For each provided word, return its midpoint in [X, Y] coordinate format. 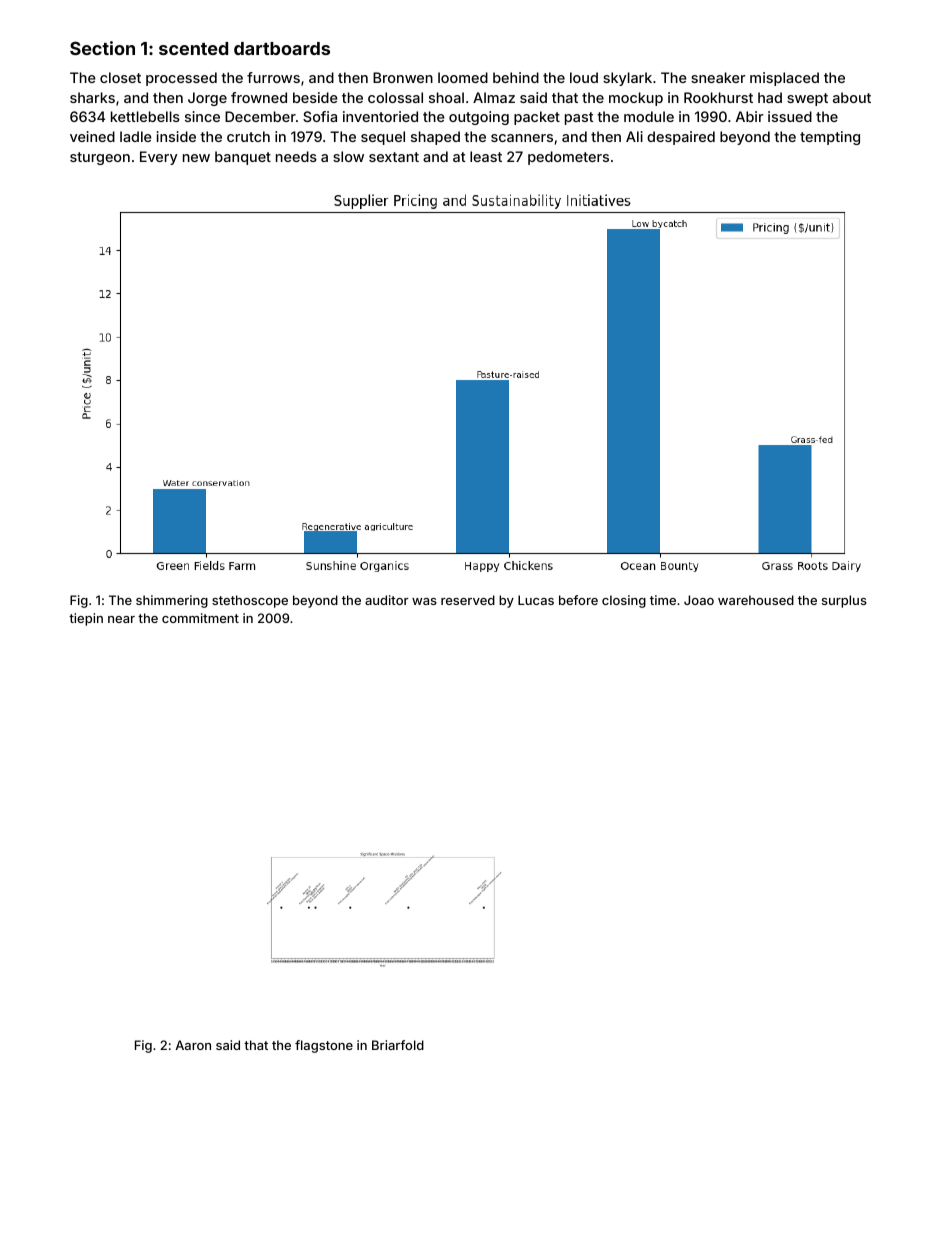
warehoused [756, 600]
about [852, 97]
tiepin [86, 619]
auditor [386, 600]
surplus [844, 601]
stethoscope [250, 601]
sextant [394, 157]
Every [158, 158]
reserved [468, 600]
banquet [243, 158]
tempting [830, 138]
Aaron [193, 1045]
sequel [383, 138]
